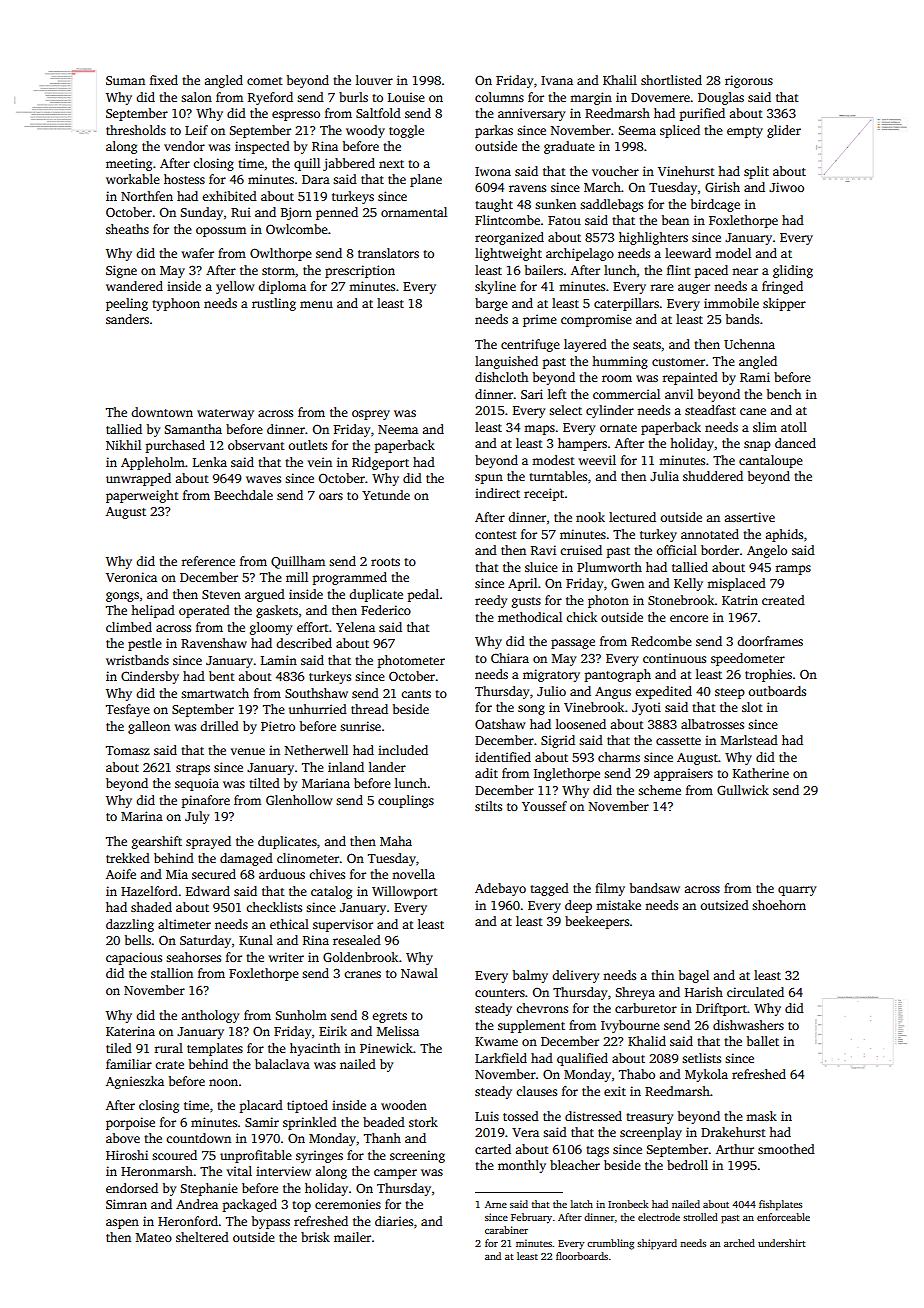 This screenshot has width=924, height=1308. What do you see at coordinates (360, 271) in the screenshot?
I see `prescription` at bounding box center [360, 271].
